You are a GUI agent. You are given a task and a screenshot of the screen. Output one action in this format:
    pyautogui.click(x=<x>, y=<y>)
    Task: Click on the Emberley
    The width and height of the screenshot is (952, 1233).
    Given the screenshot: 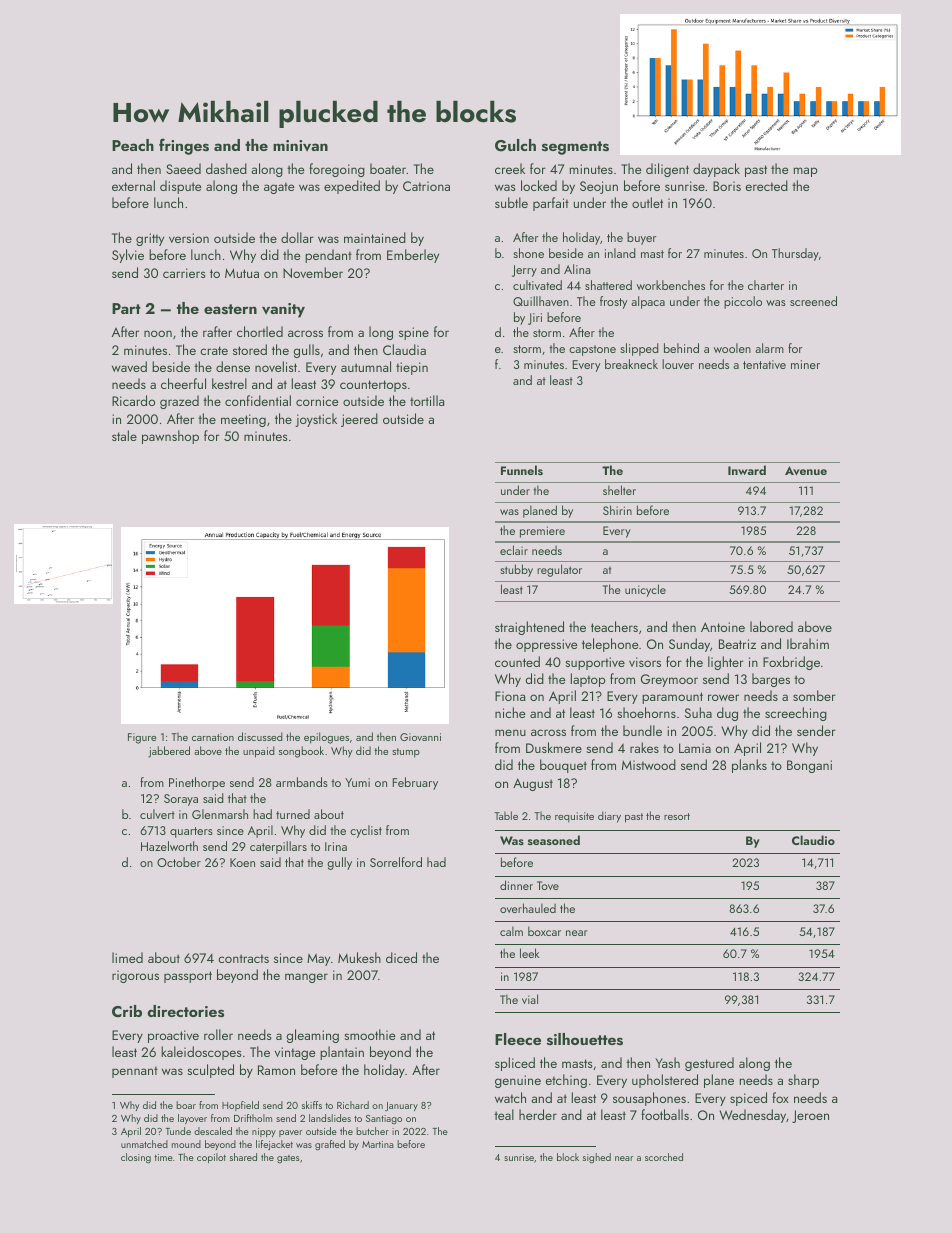 What is the action you would take?
    pyautogui.click(x=413, y=256)
